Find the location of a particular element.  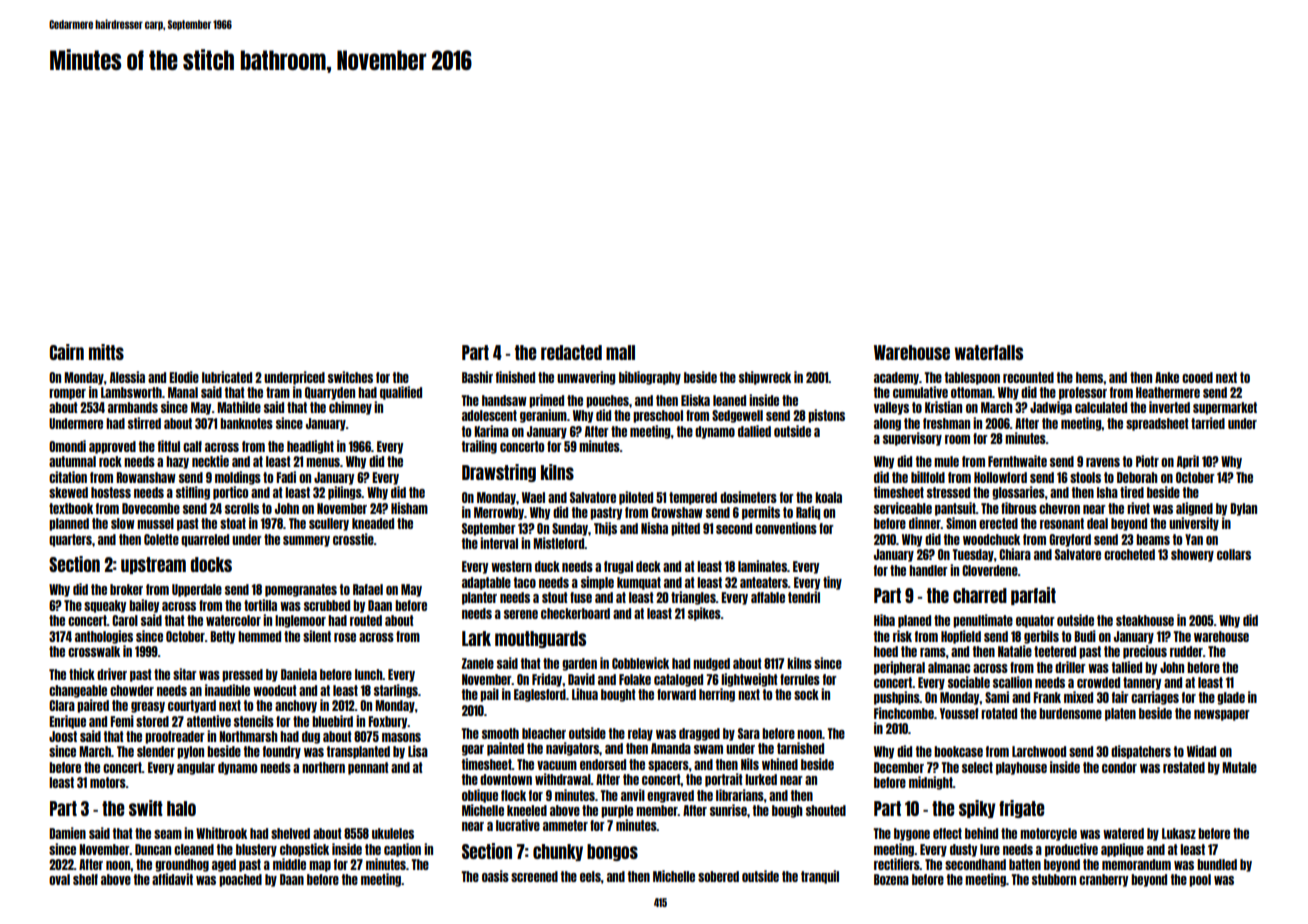

waterfalls is located at coordinates (989, 352).
